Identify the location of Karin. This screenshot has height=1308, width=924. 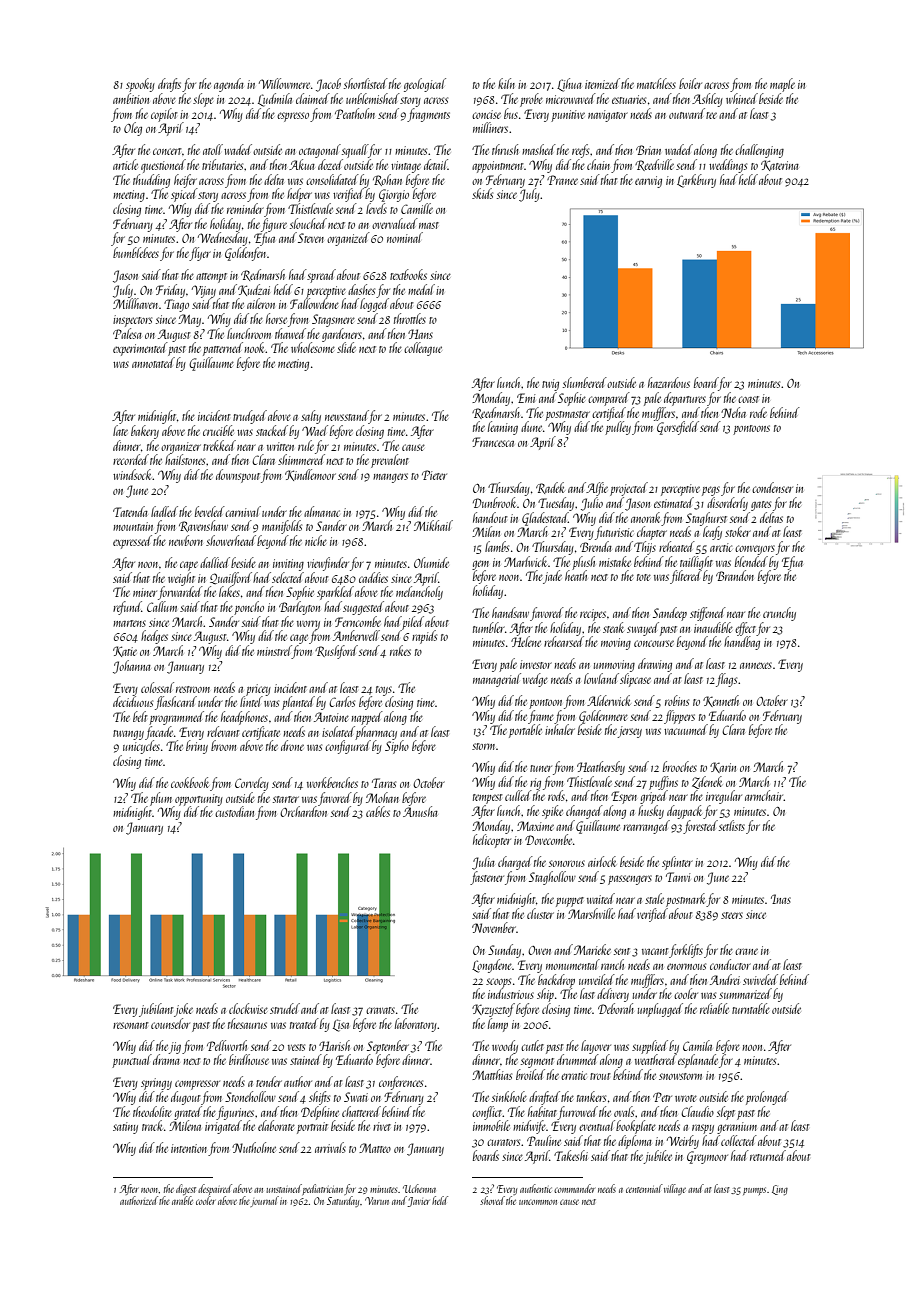
(723, 767).
